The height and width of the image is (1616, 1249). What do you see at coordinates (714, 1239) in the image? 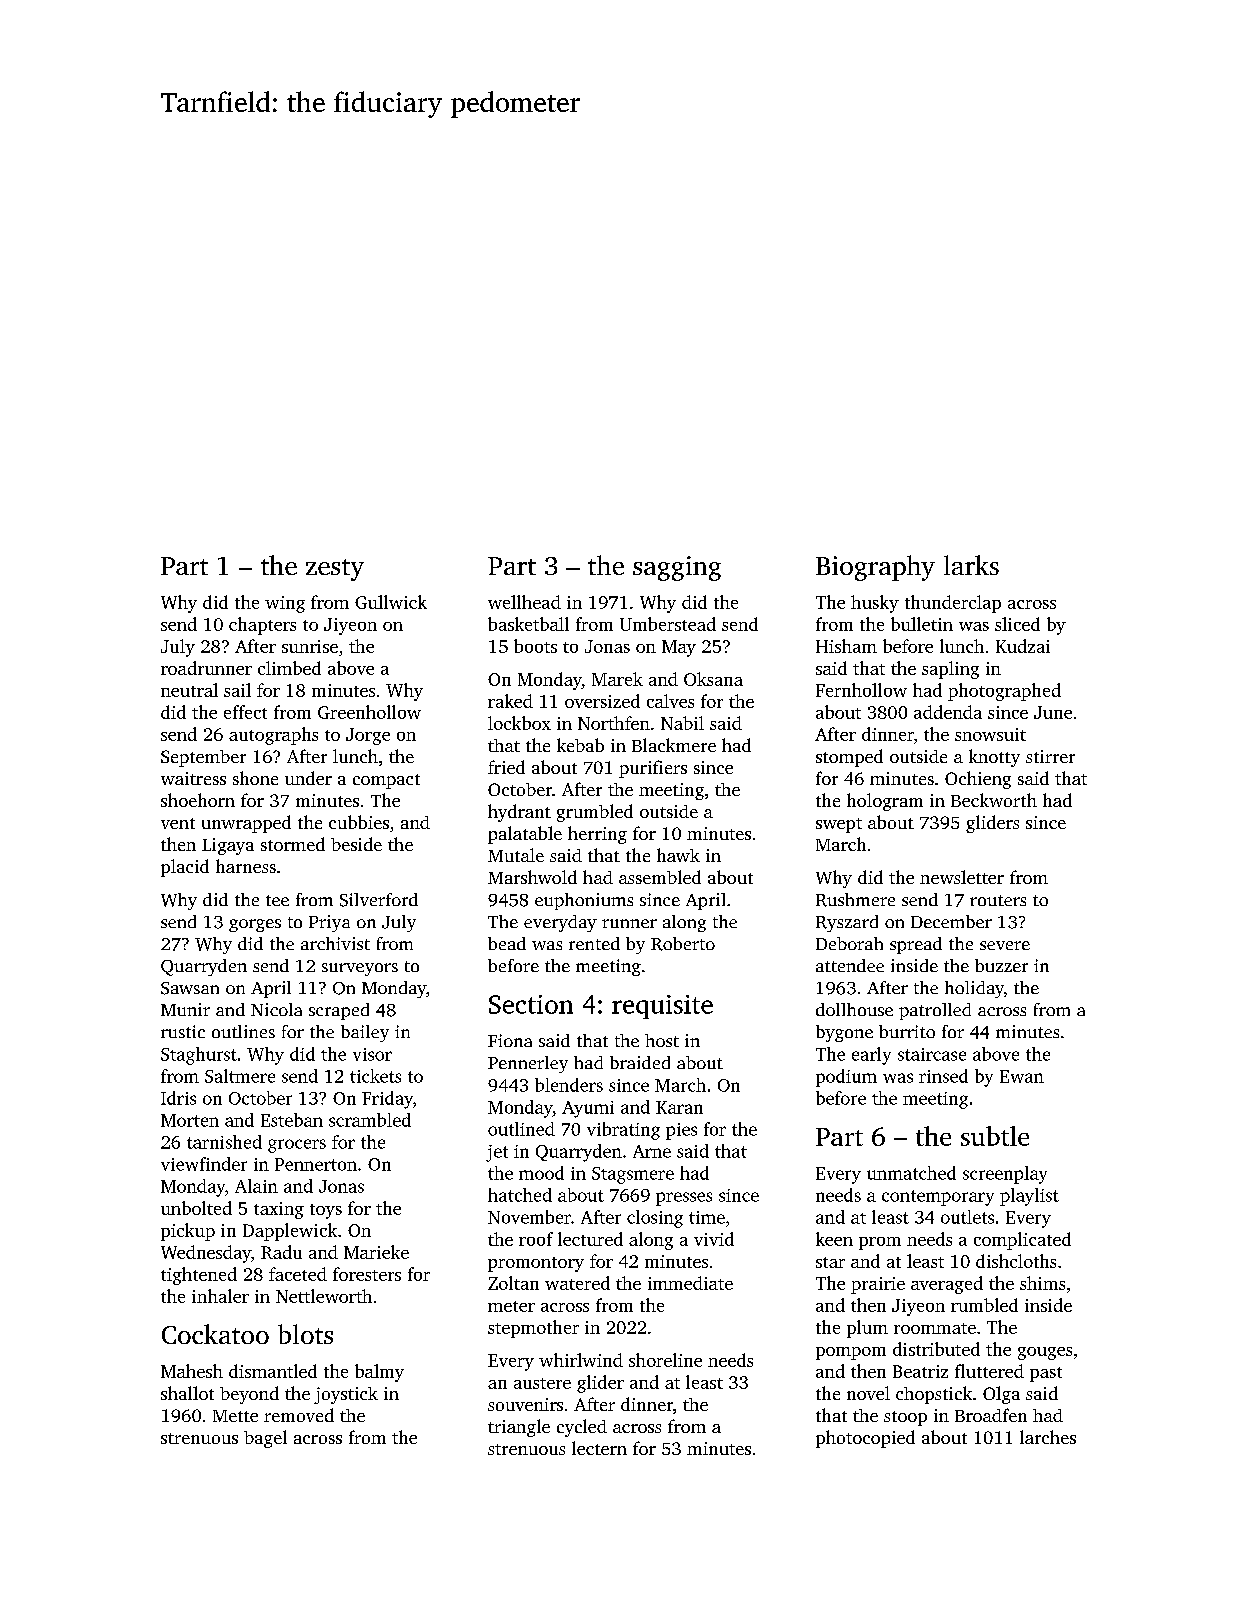
I see `vivid` at bounding box center [714, 1239].
